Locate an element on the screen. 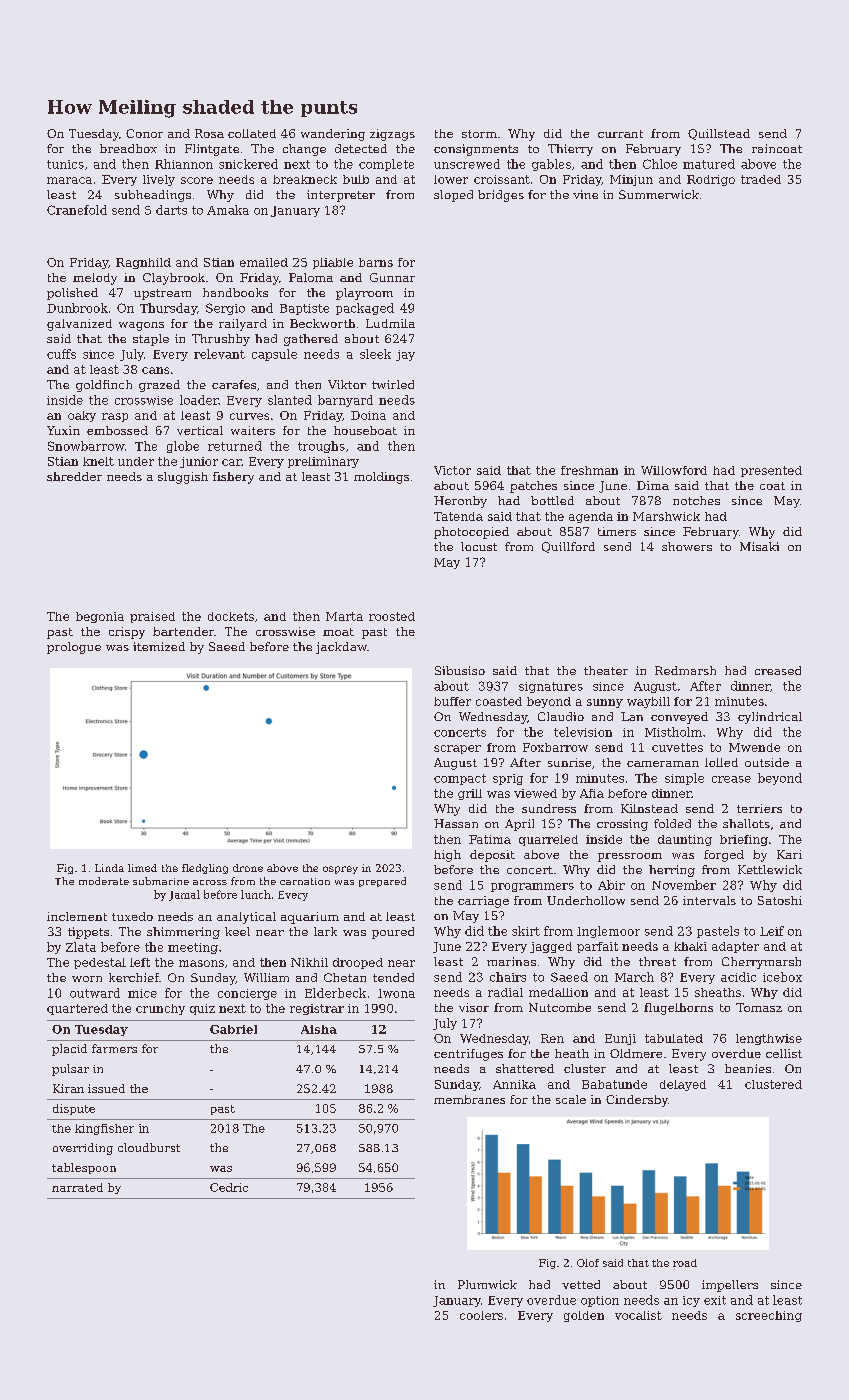 The image size is (849, 1400). cylindrical is located at coordinates (770, 718).
